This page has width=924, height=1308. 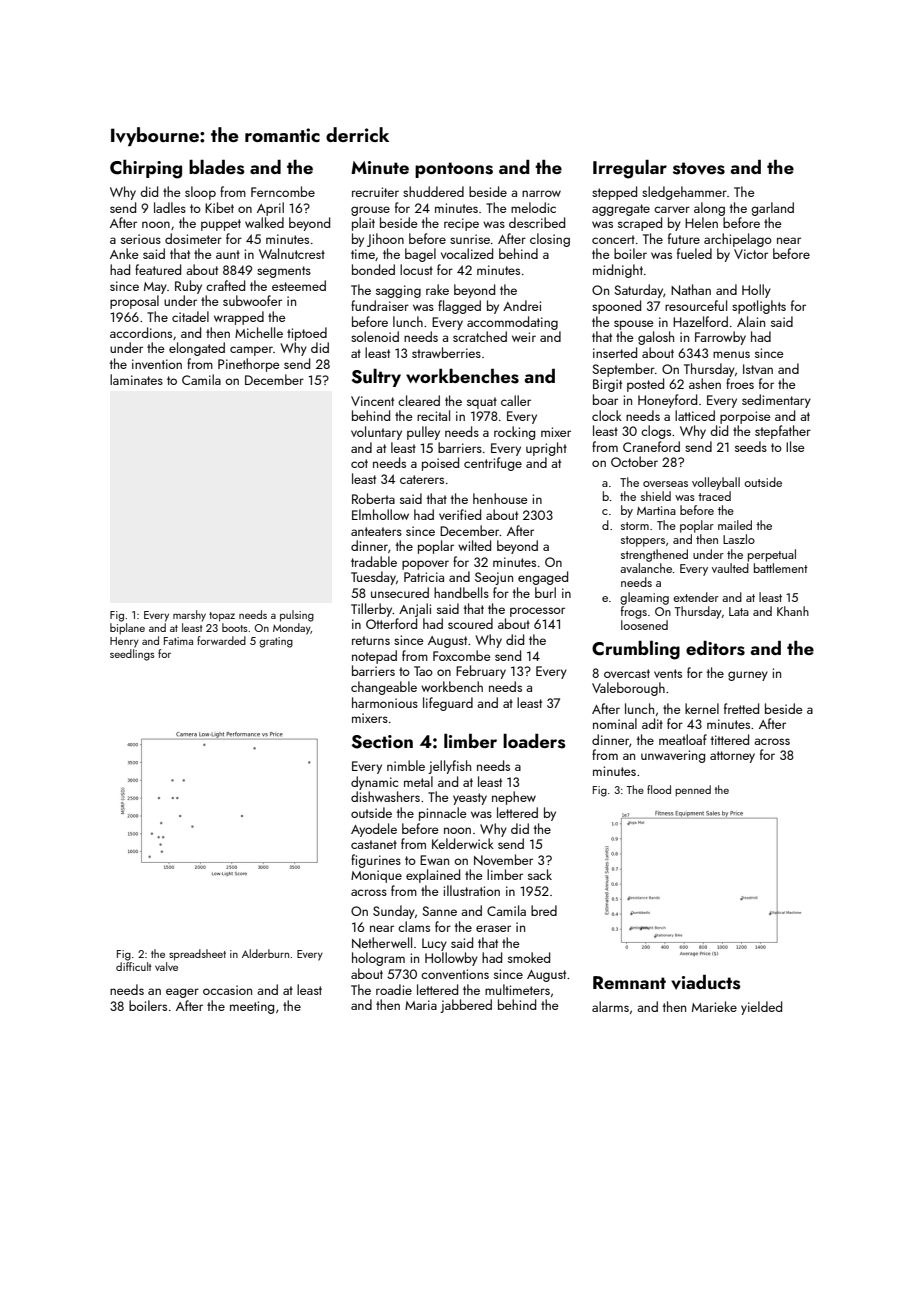 What do you see at coordinates (761, 1008) in the page?
I see `yielded` at bounding box center [761, 1008].
